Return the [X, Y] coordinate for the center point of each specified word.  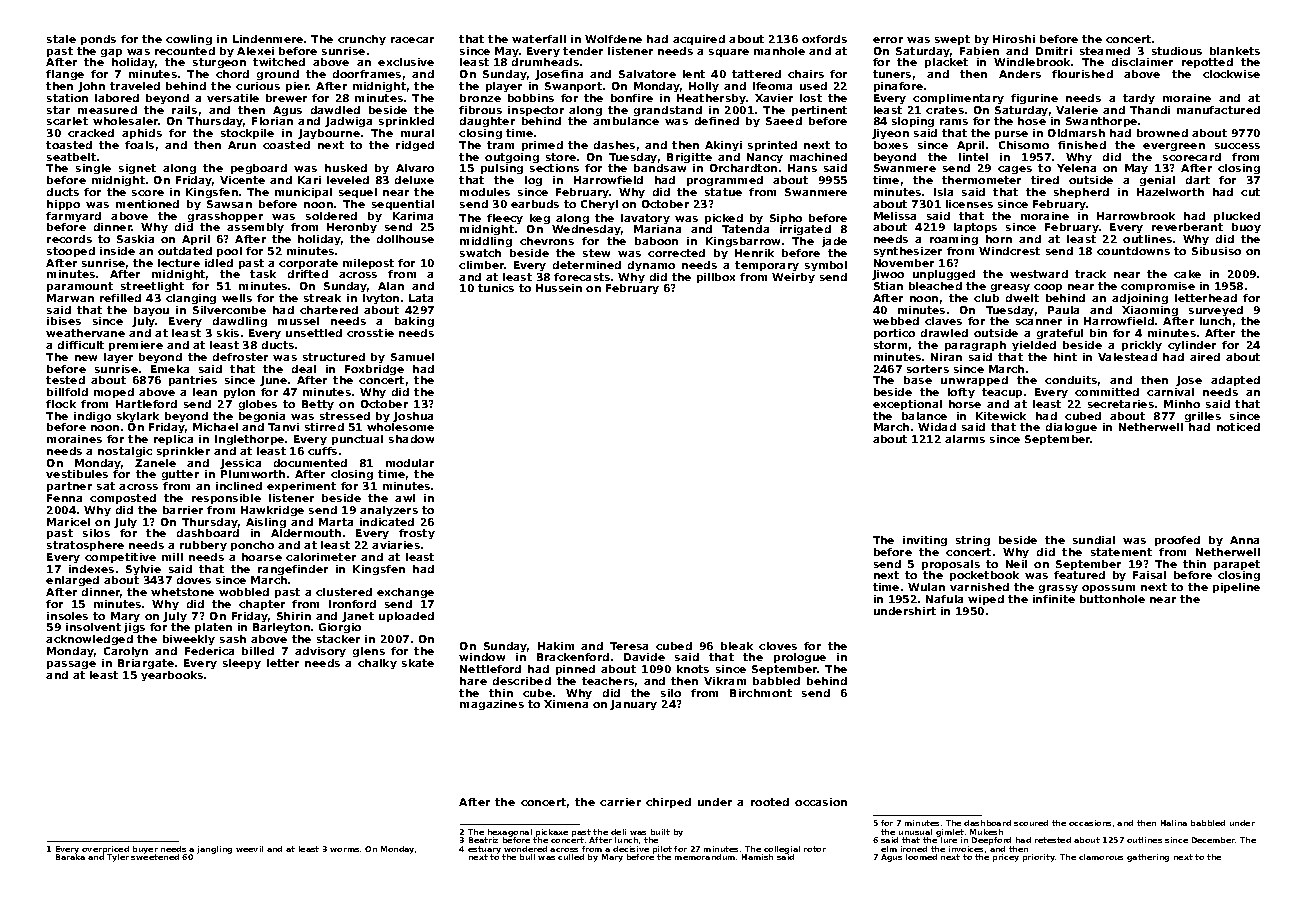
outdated [185, 251]
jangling [214, 850]
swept [952, 40]
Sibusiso [1216, 251]
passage [71, 665]
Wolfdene [613, 39]
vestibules [77, 474]
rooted [770, 802]
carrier [620, 802]
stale [61, 39]
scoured [1031, 823]
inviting [925, 541]
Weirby [793, 278]
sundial [1094, 540]
